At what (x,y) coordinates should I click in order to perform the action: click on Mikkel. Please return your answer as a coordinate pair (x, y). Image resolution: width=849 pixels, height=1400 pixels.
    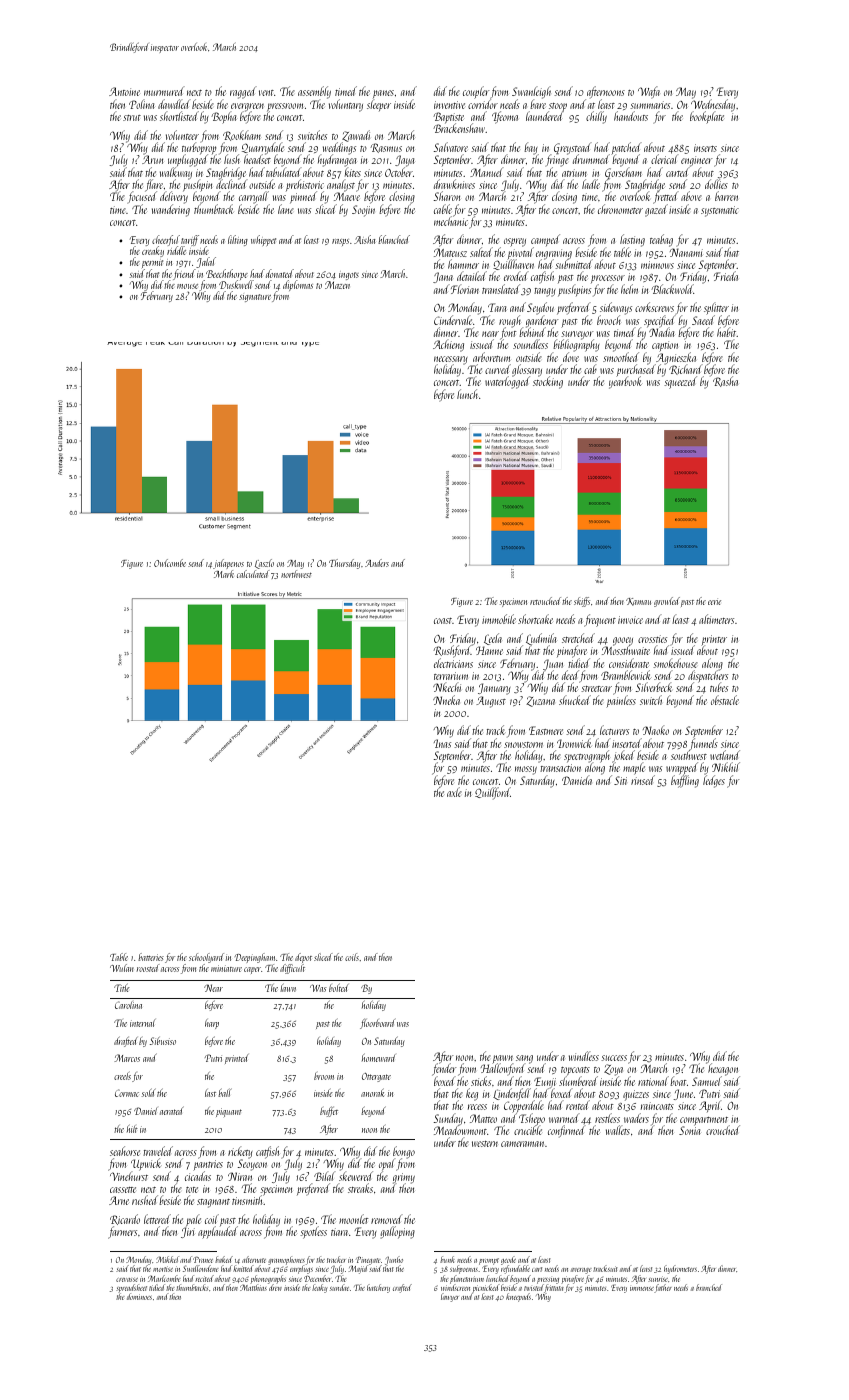
    Looking at the image, I should click on (167, 1259).
